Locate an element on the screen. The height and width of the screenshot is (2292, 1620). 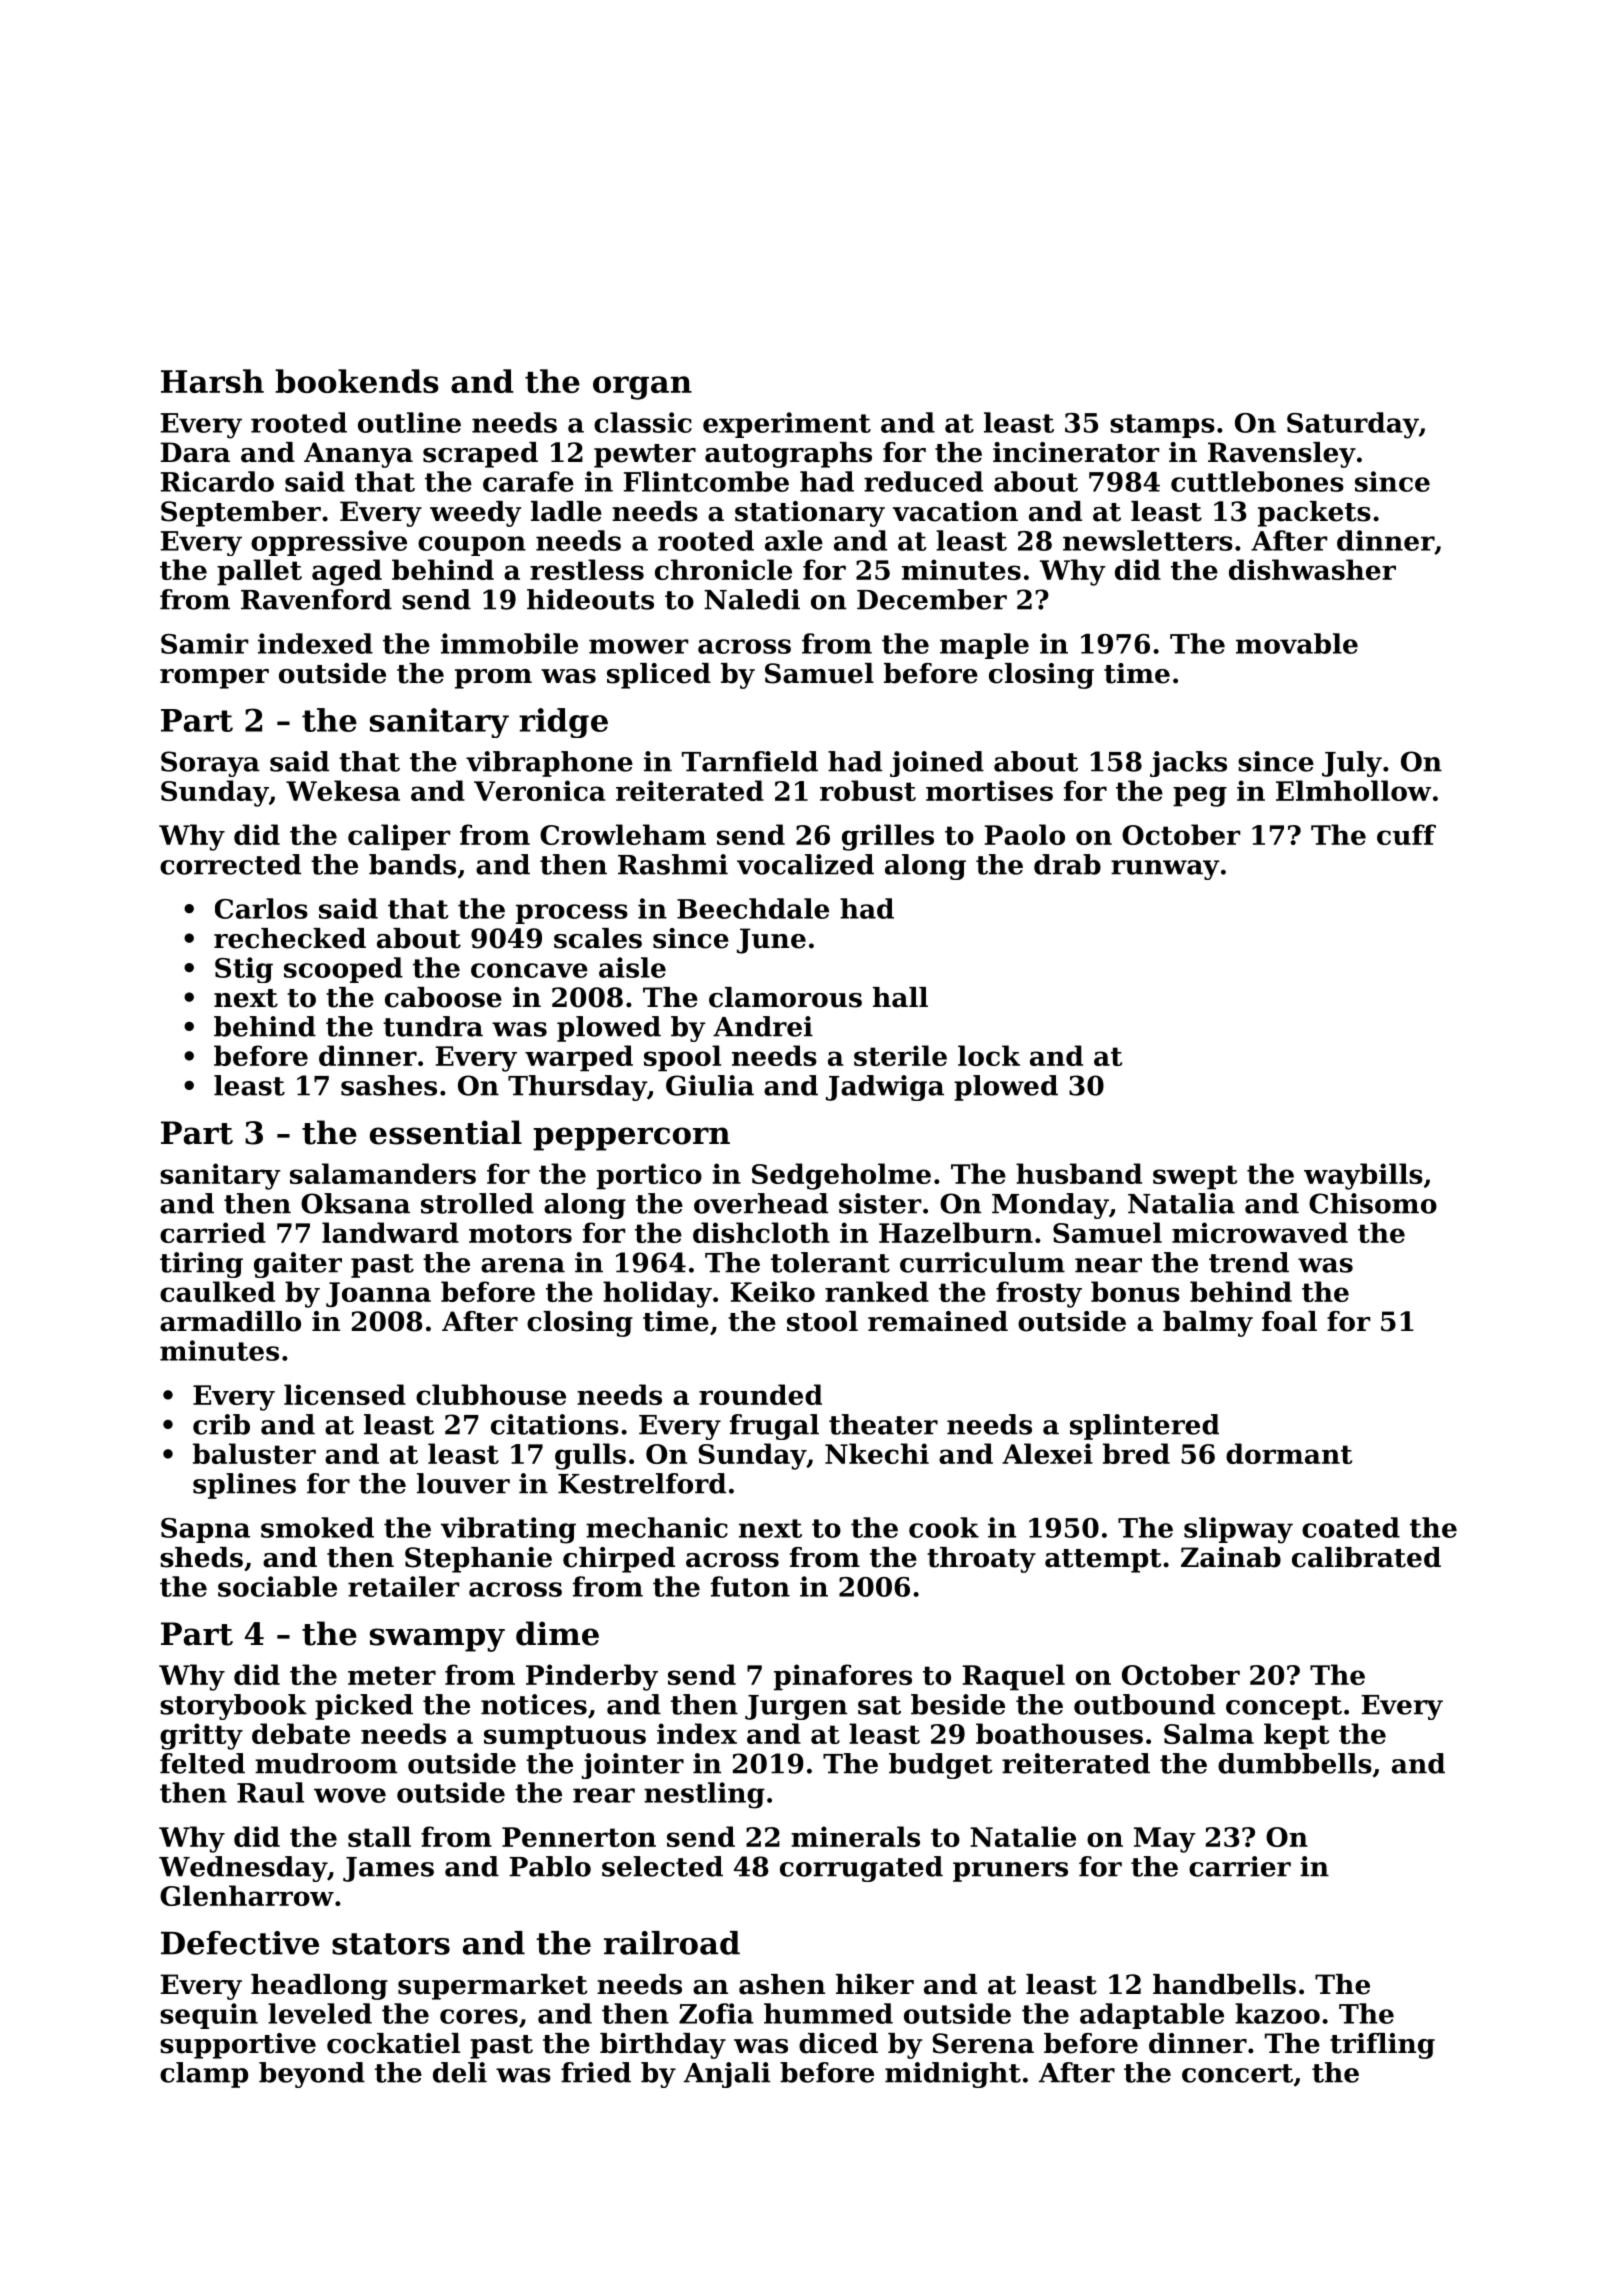
Harsh is located at coordinates (212, 381).
